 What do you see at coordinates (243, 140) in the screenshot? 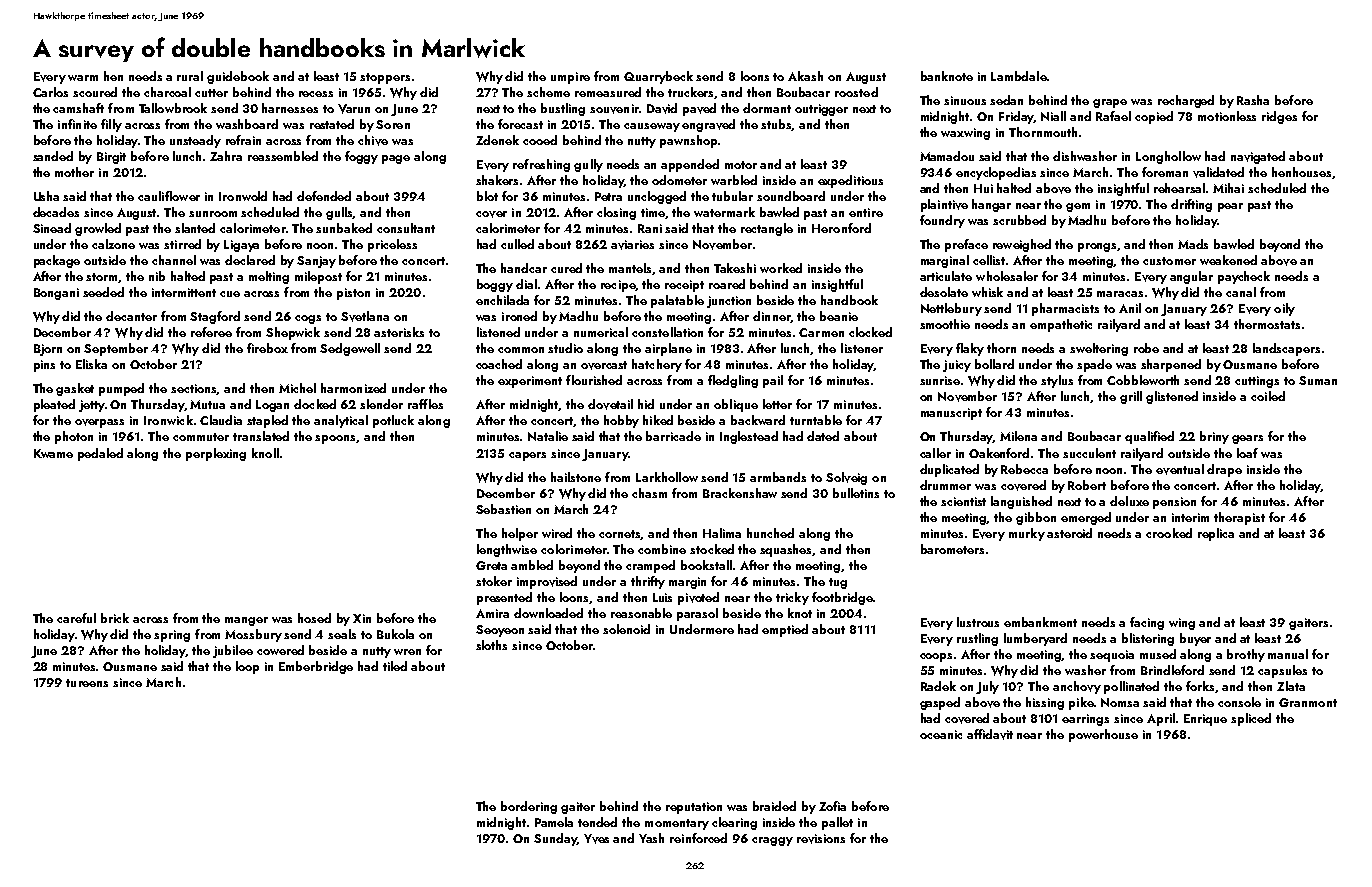
I see `refrain` at bounding box center [243, 140].
